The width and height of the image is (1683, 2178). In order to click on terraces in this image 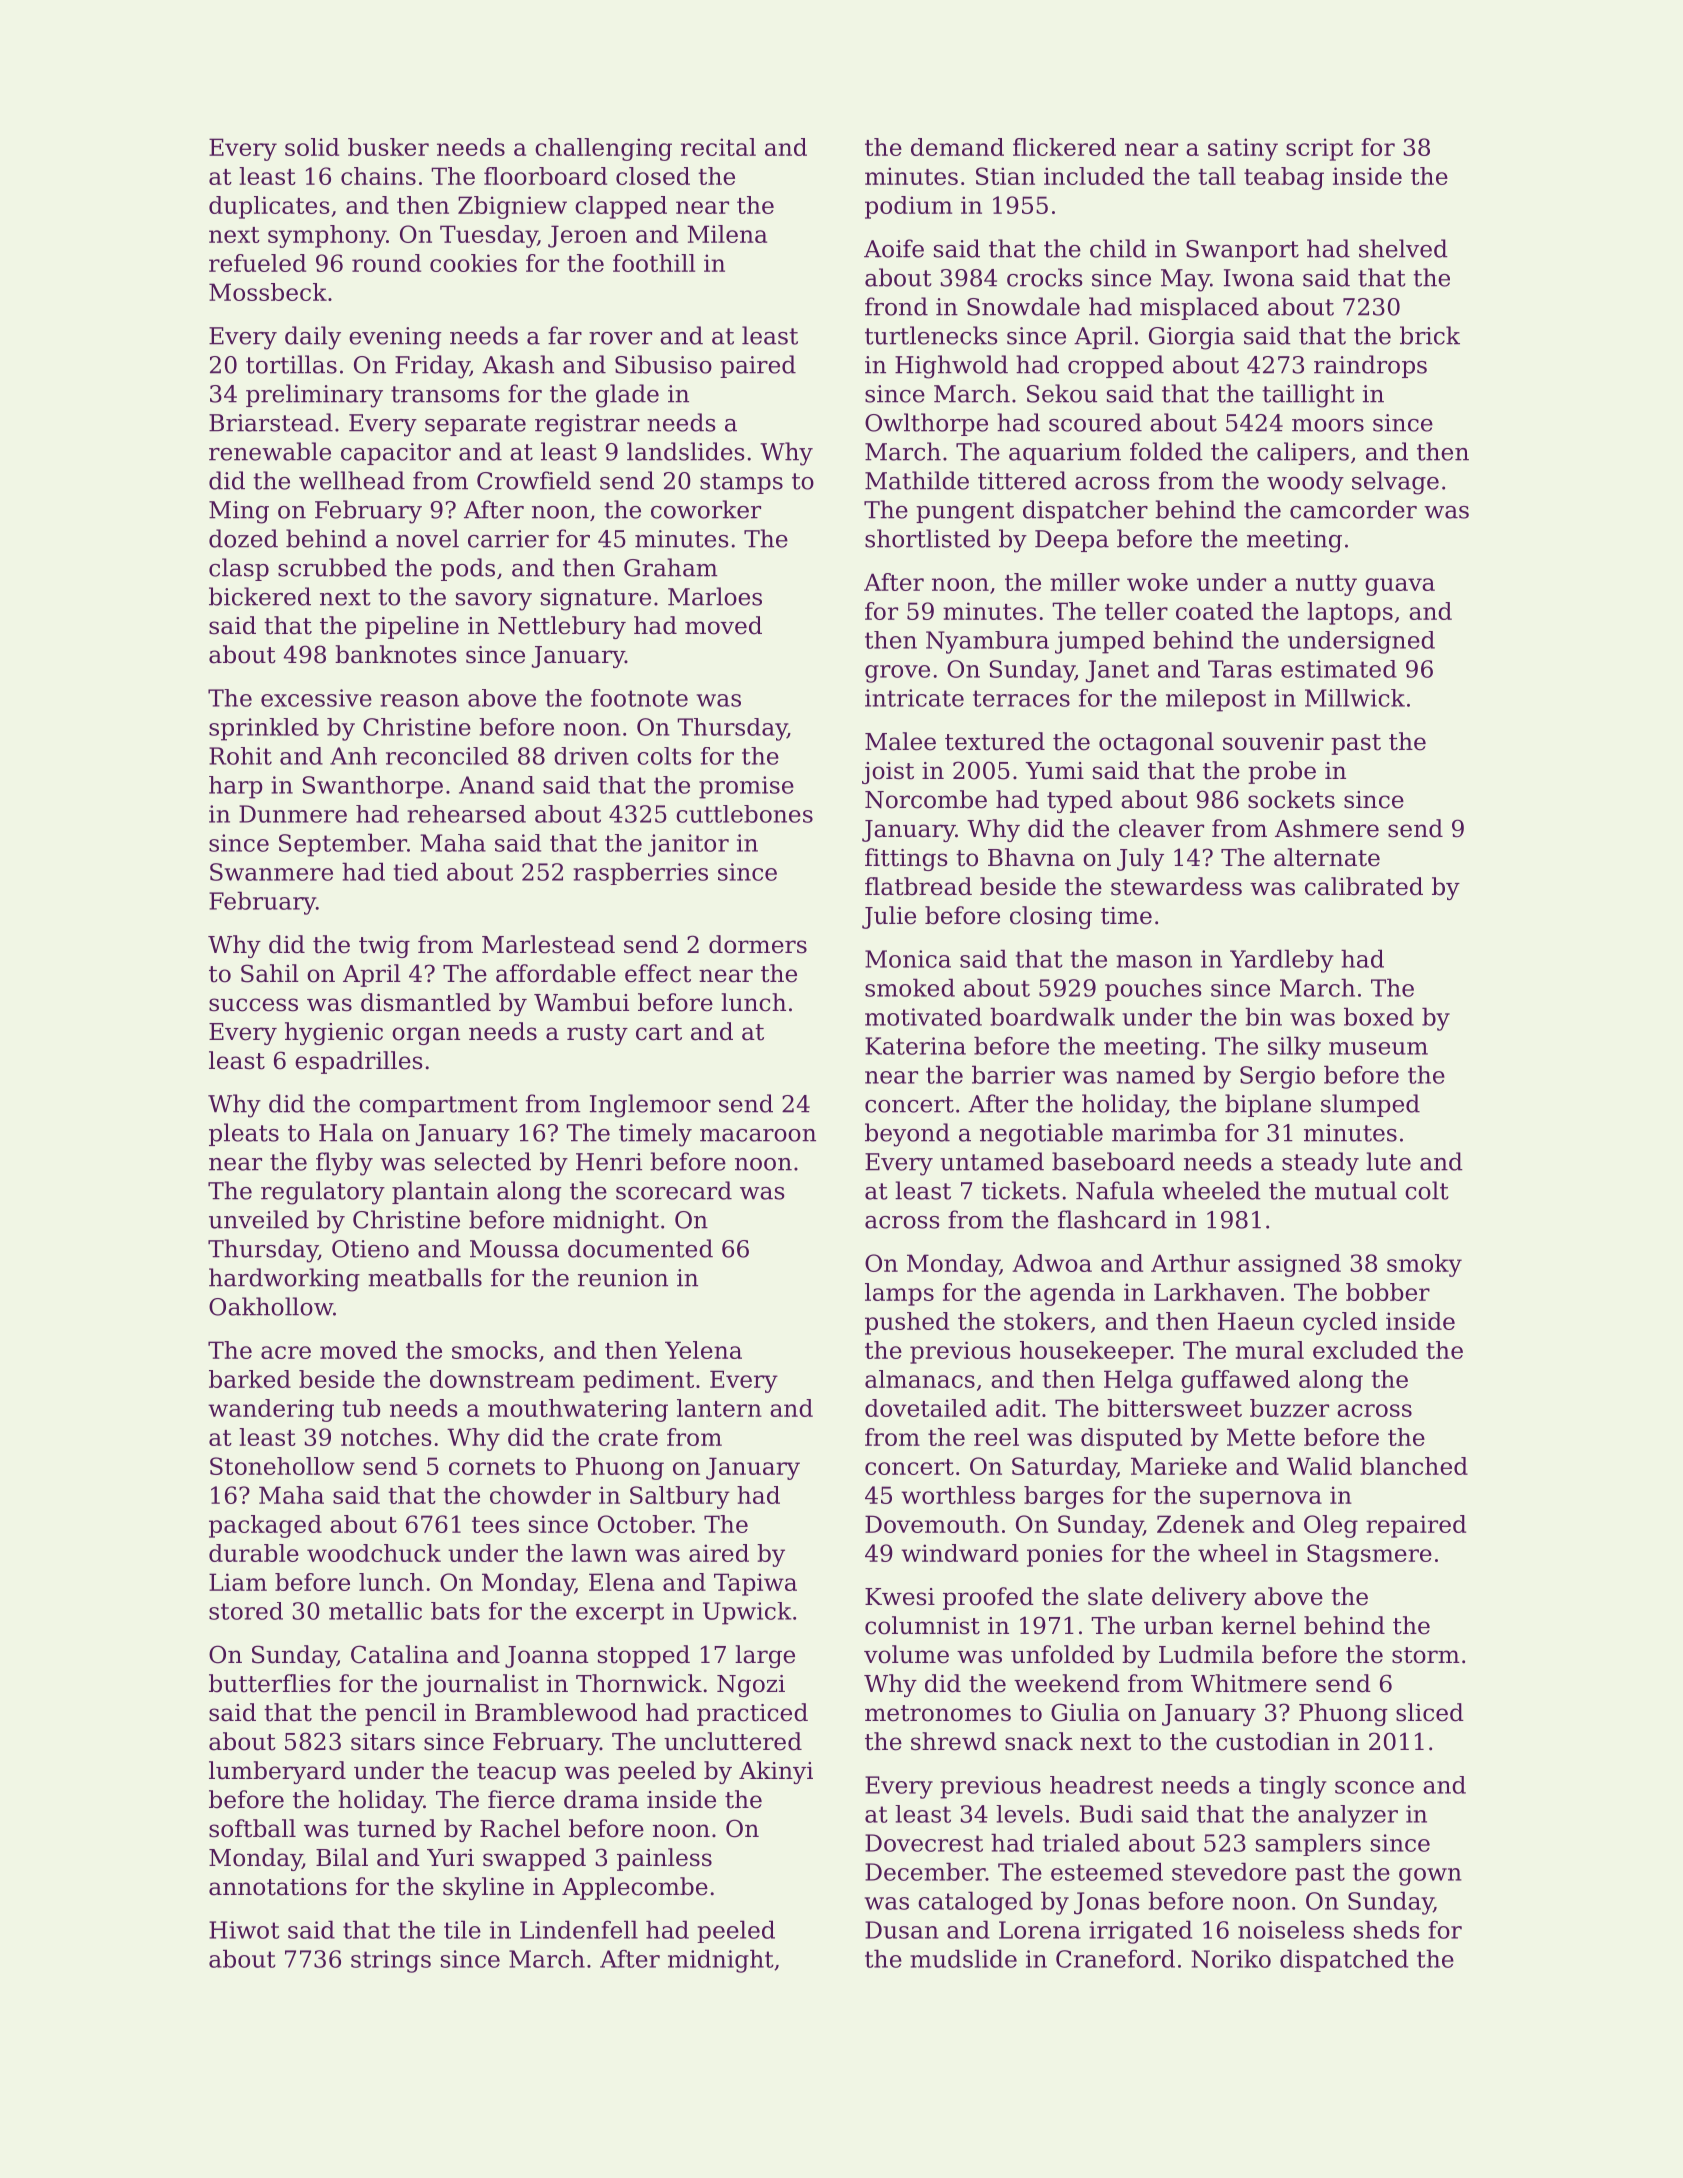, I will do `click(1021, 698)`.
